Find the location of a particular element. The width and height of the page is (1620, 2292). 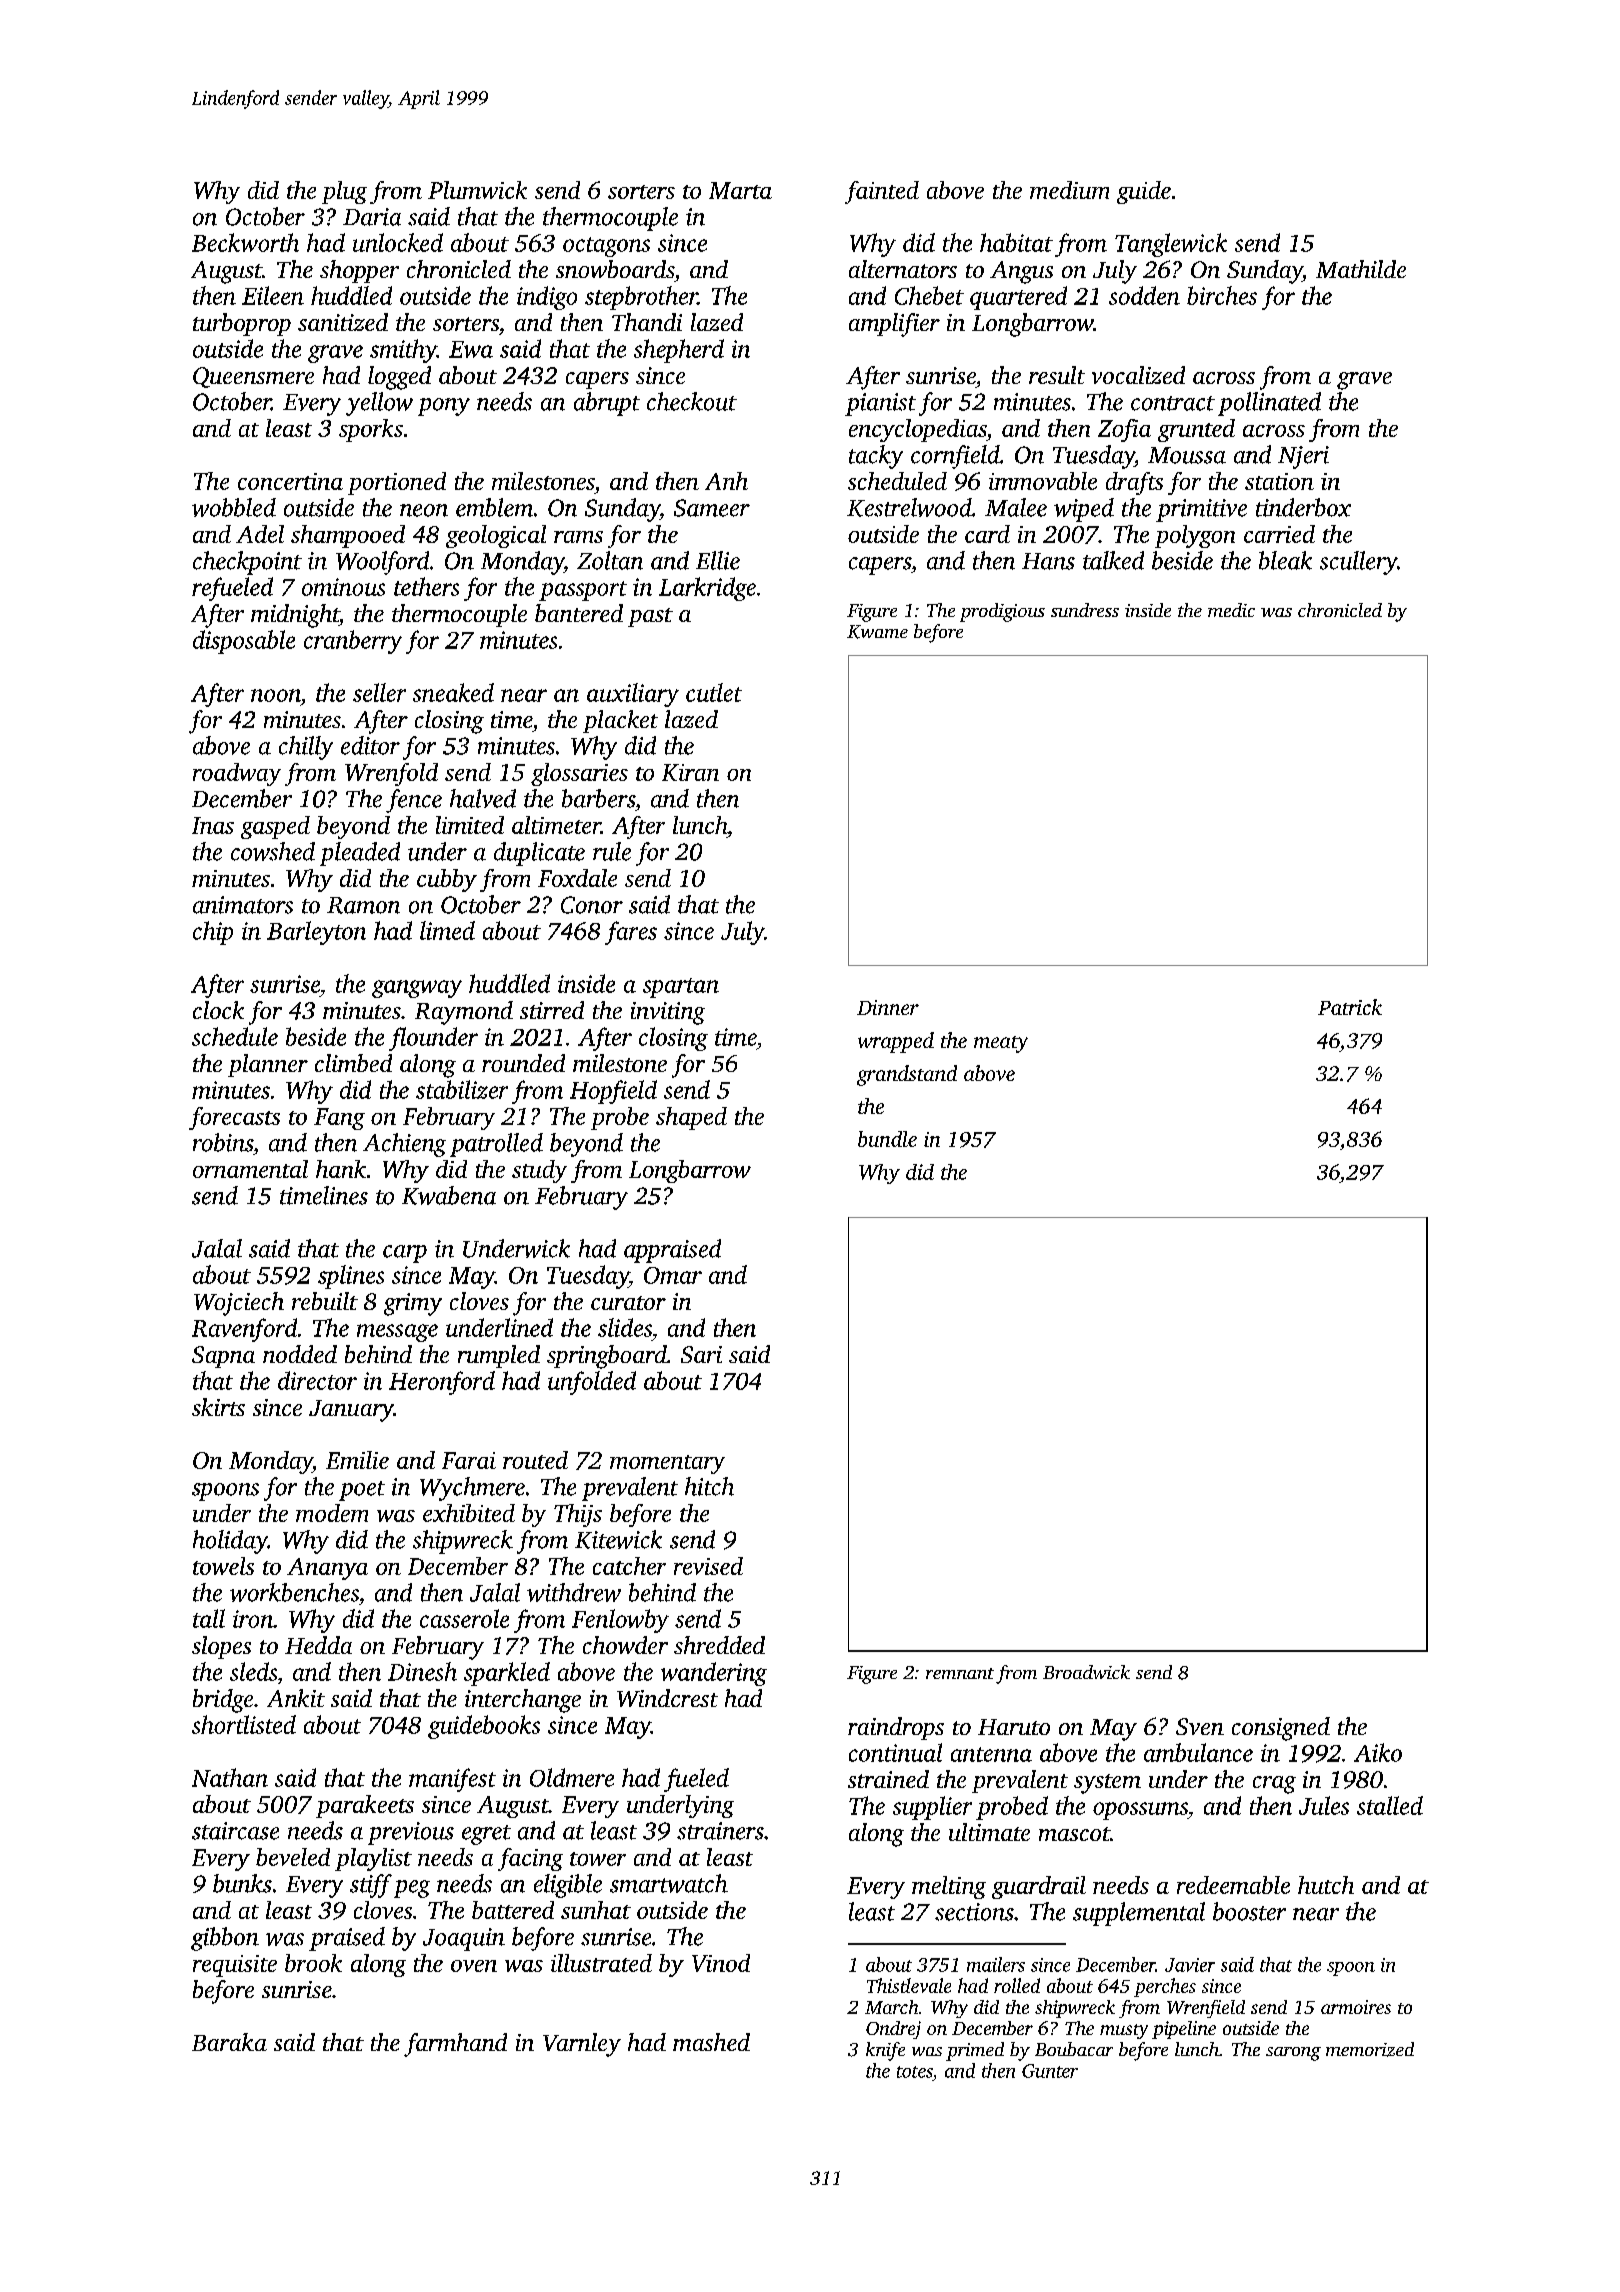

medium is located at coordinates (1069, 190).
